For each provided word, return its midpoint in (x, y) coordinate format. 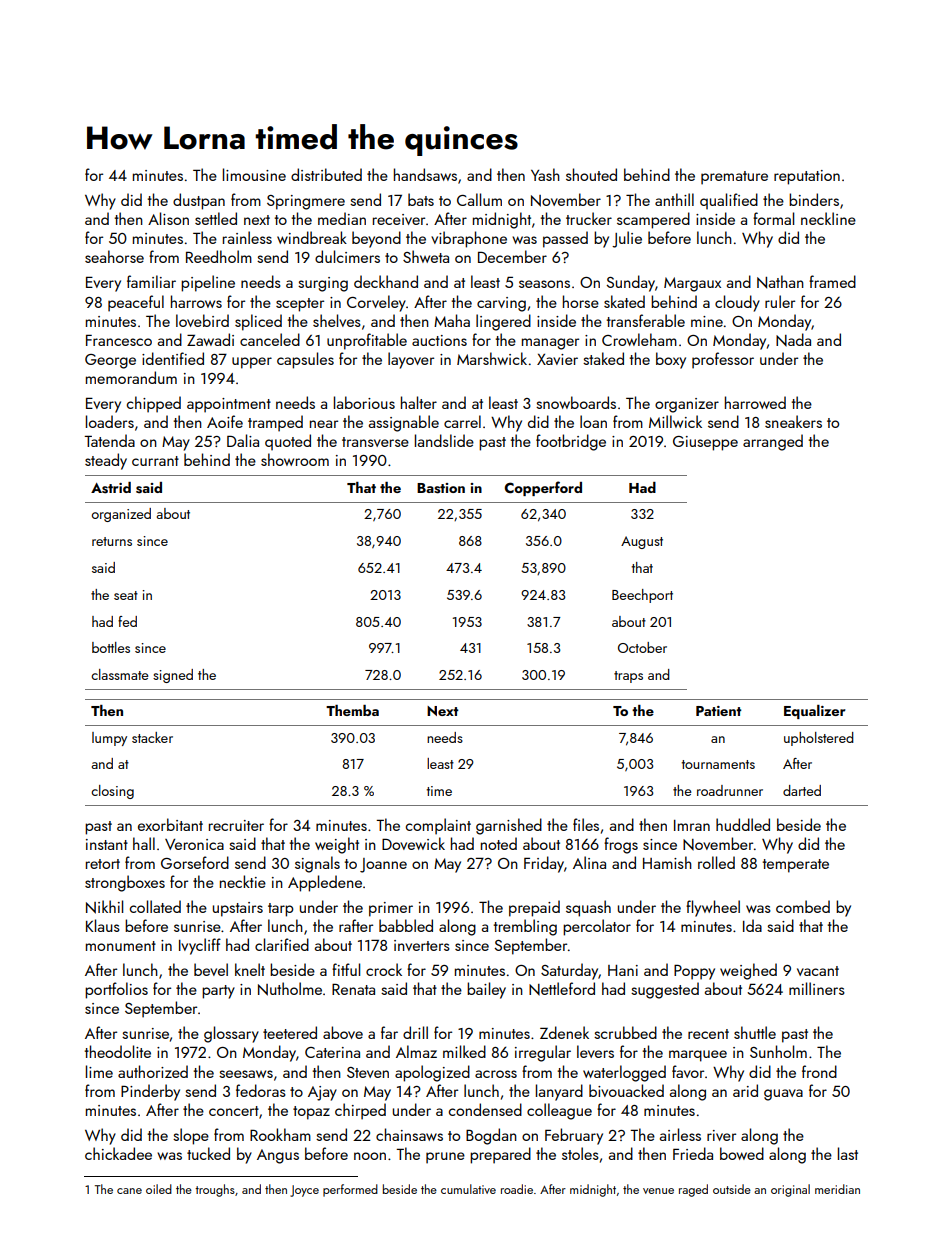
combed (803, 906)
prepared (500, 1155)
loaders (110, 421)
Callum (479, 199)
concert (234, 1111)
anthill (674, 199)
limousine (254, 174)
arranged (773, 442)
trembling (525, 927)
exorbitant (170, 824)
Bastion (441, 488)
